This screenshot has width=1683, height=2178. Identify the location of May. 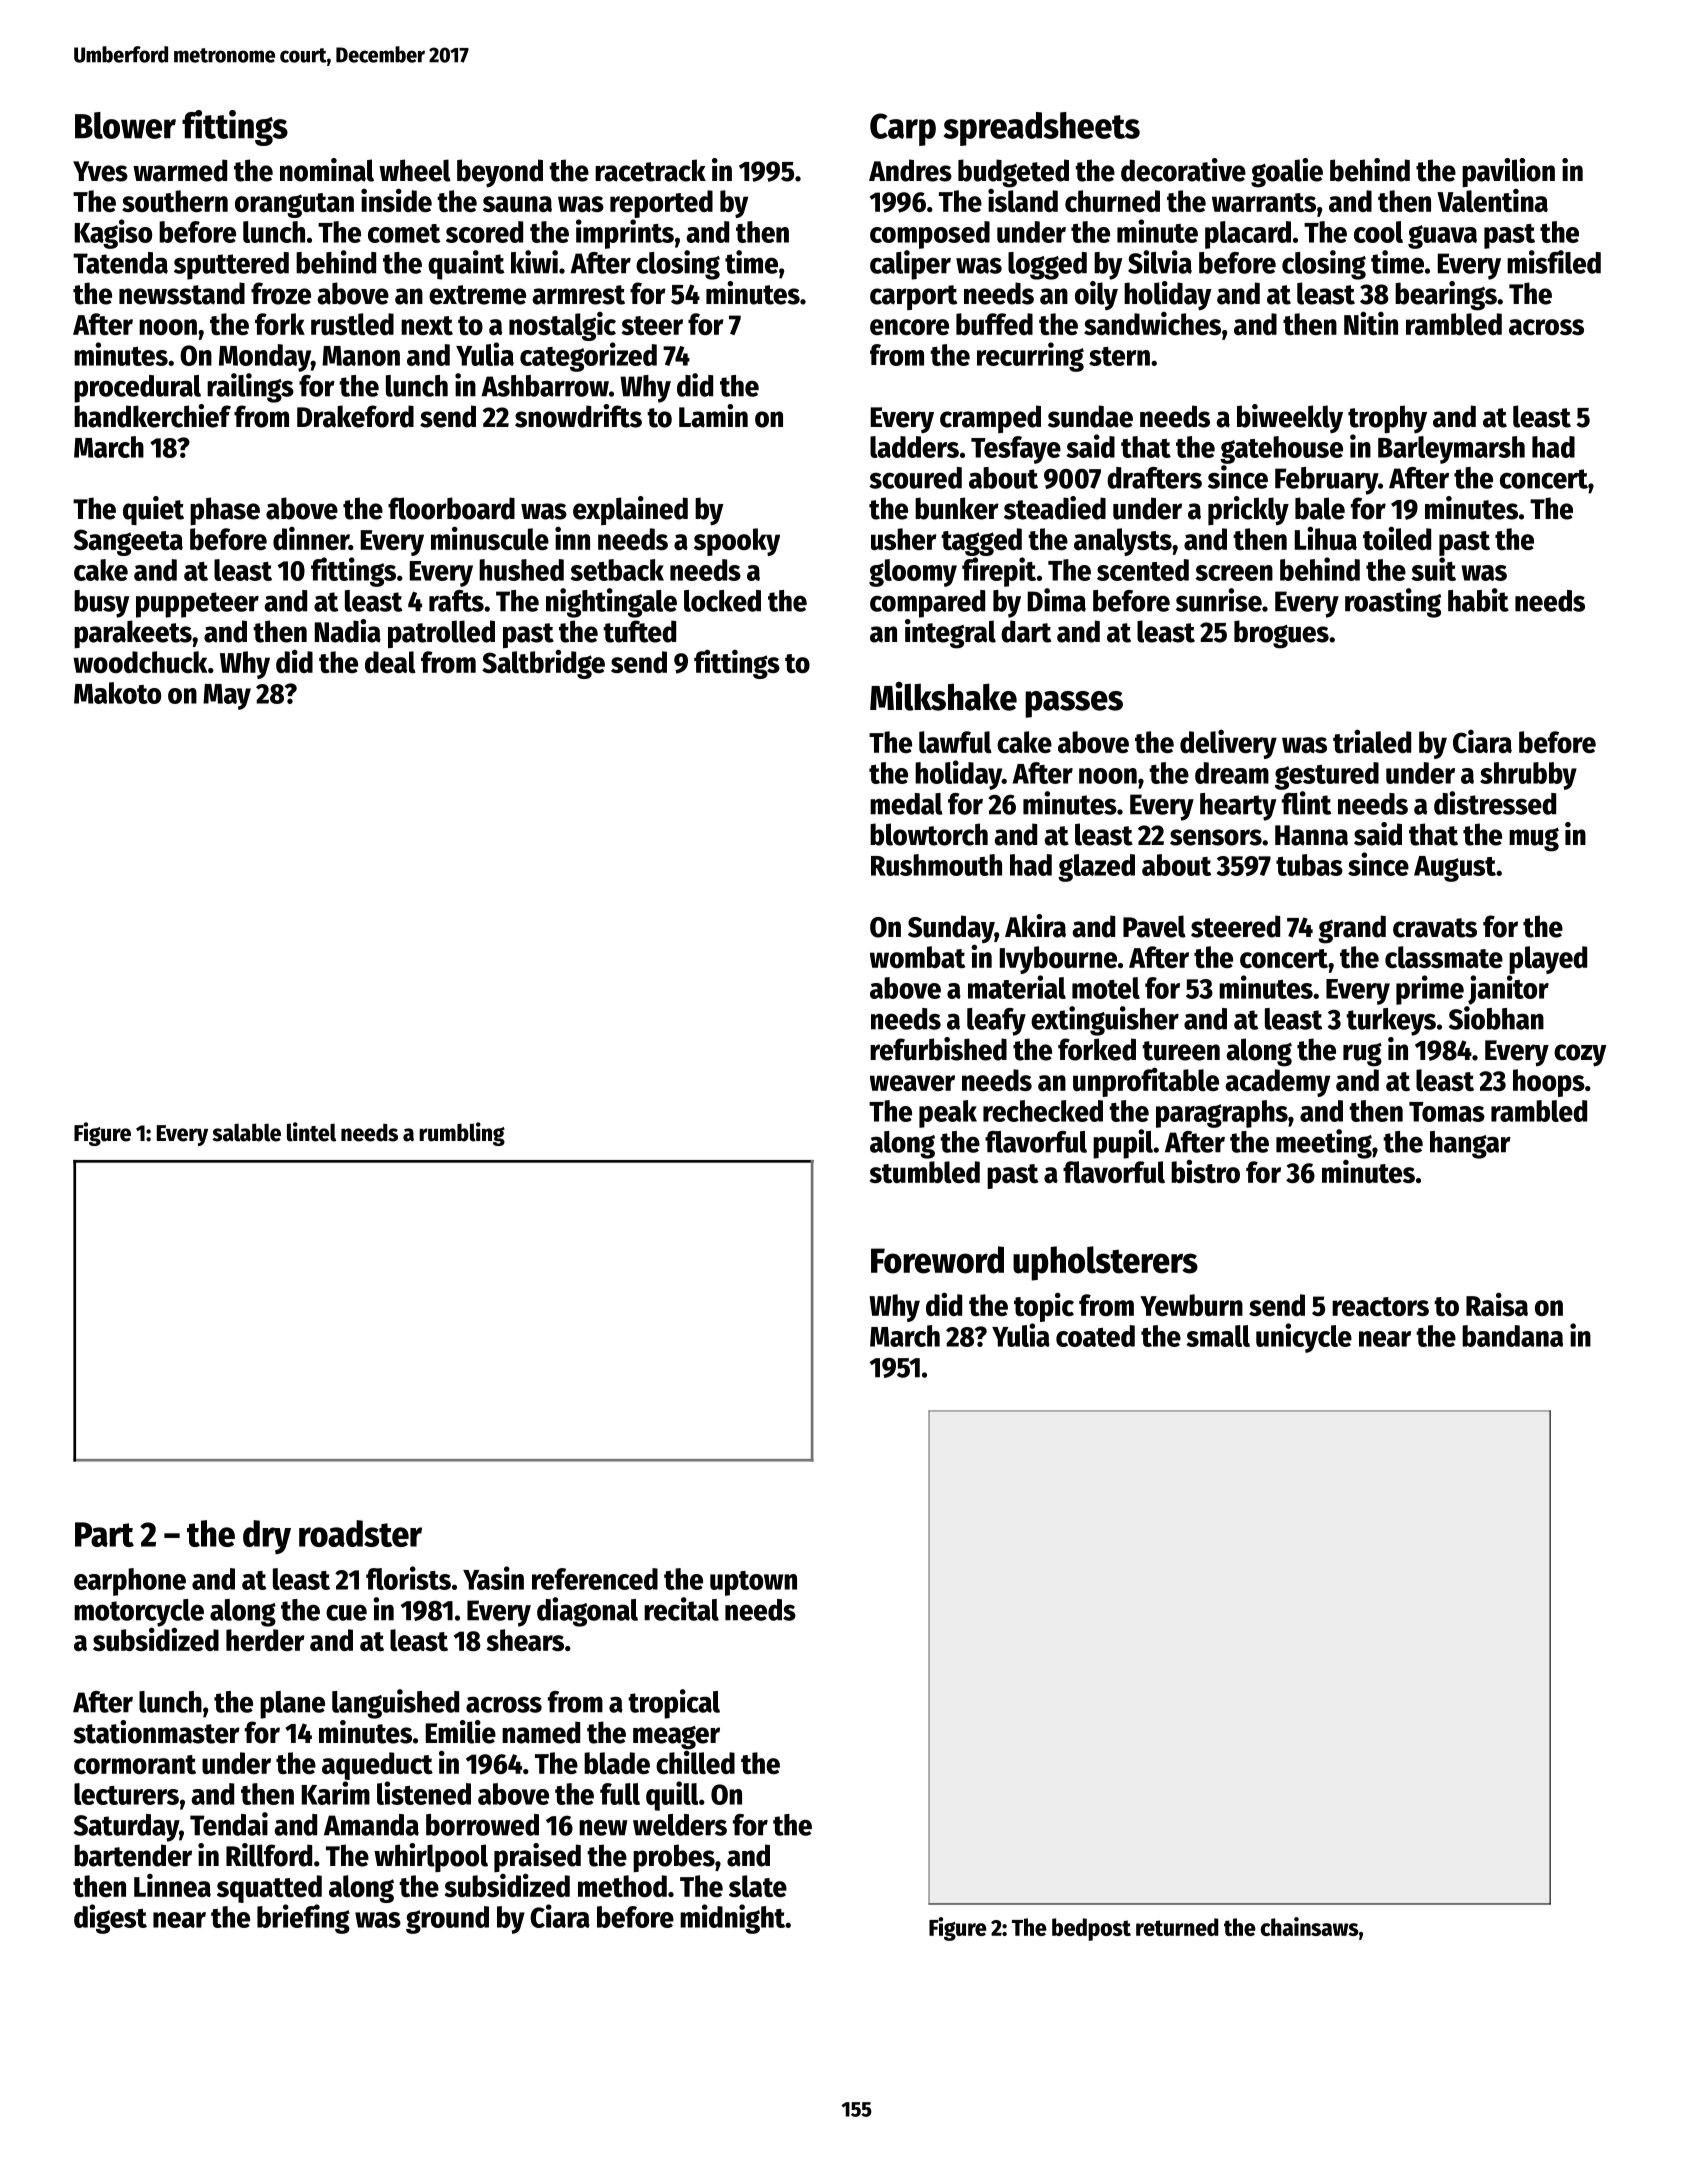
(227, 697).
